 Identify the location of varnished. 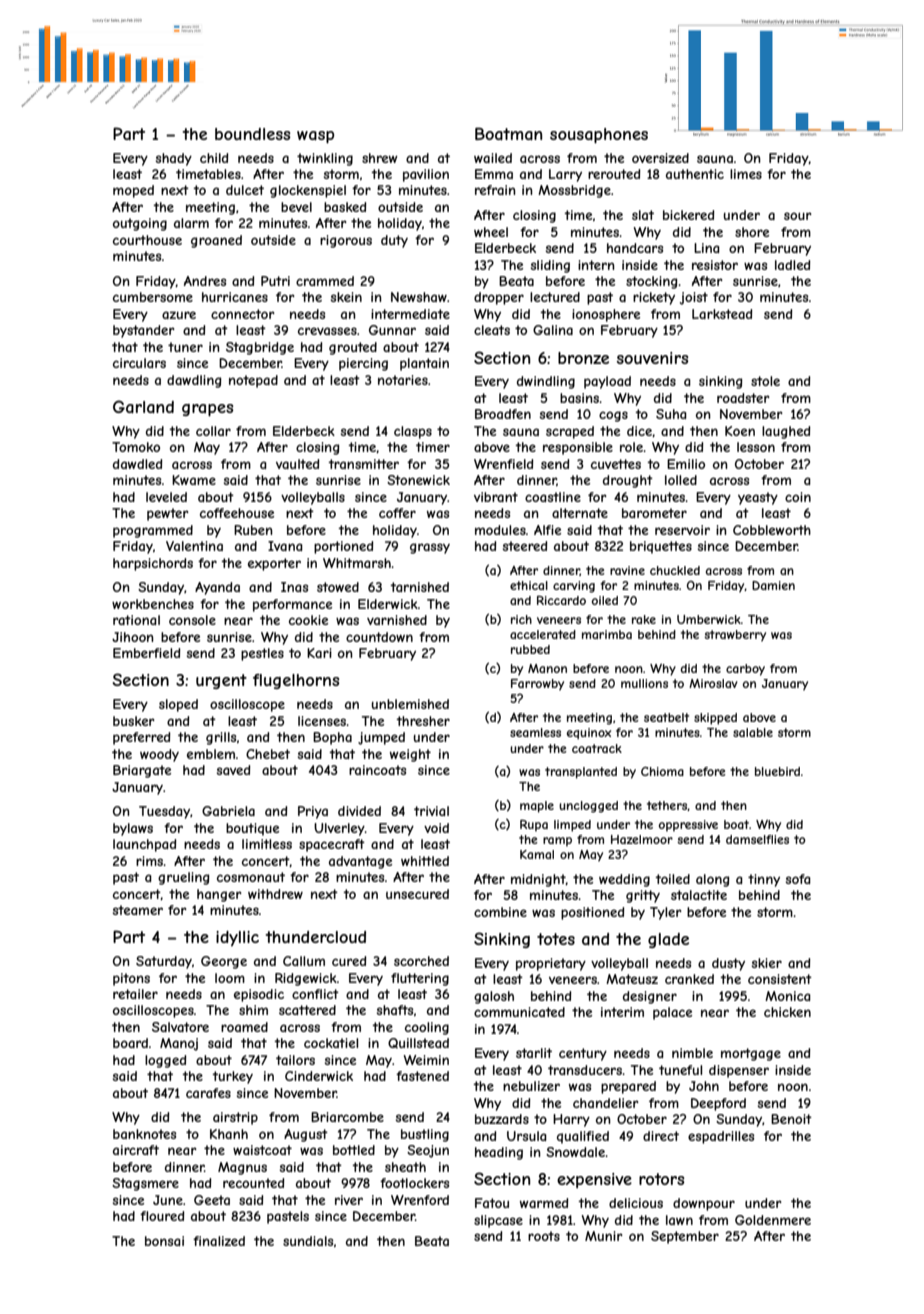
(397, 620).
